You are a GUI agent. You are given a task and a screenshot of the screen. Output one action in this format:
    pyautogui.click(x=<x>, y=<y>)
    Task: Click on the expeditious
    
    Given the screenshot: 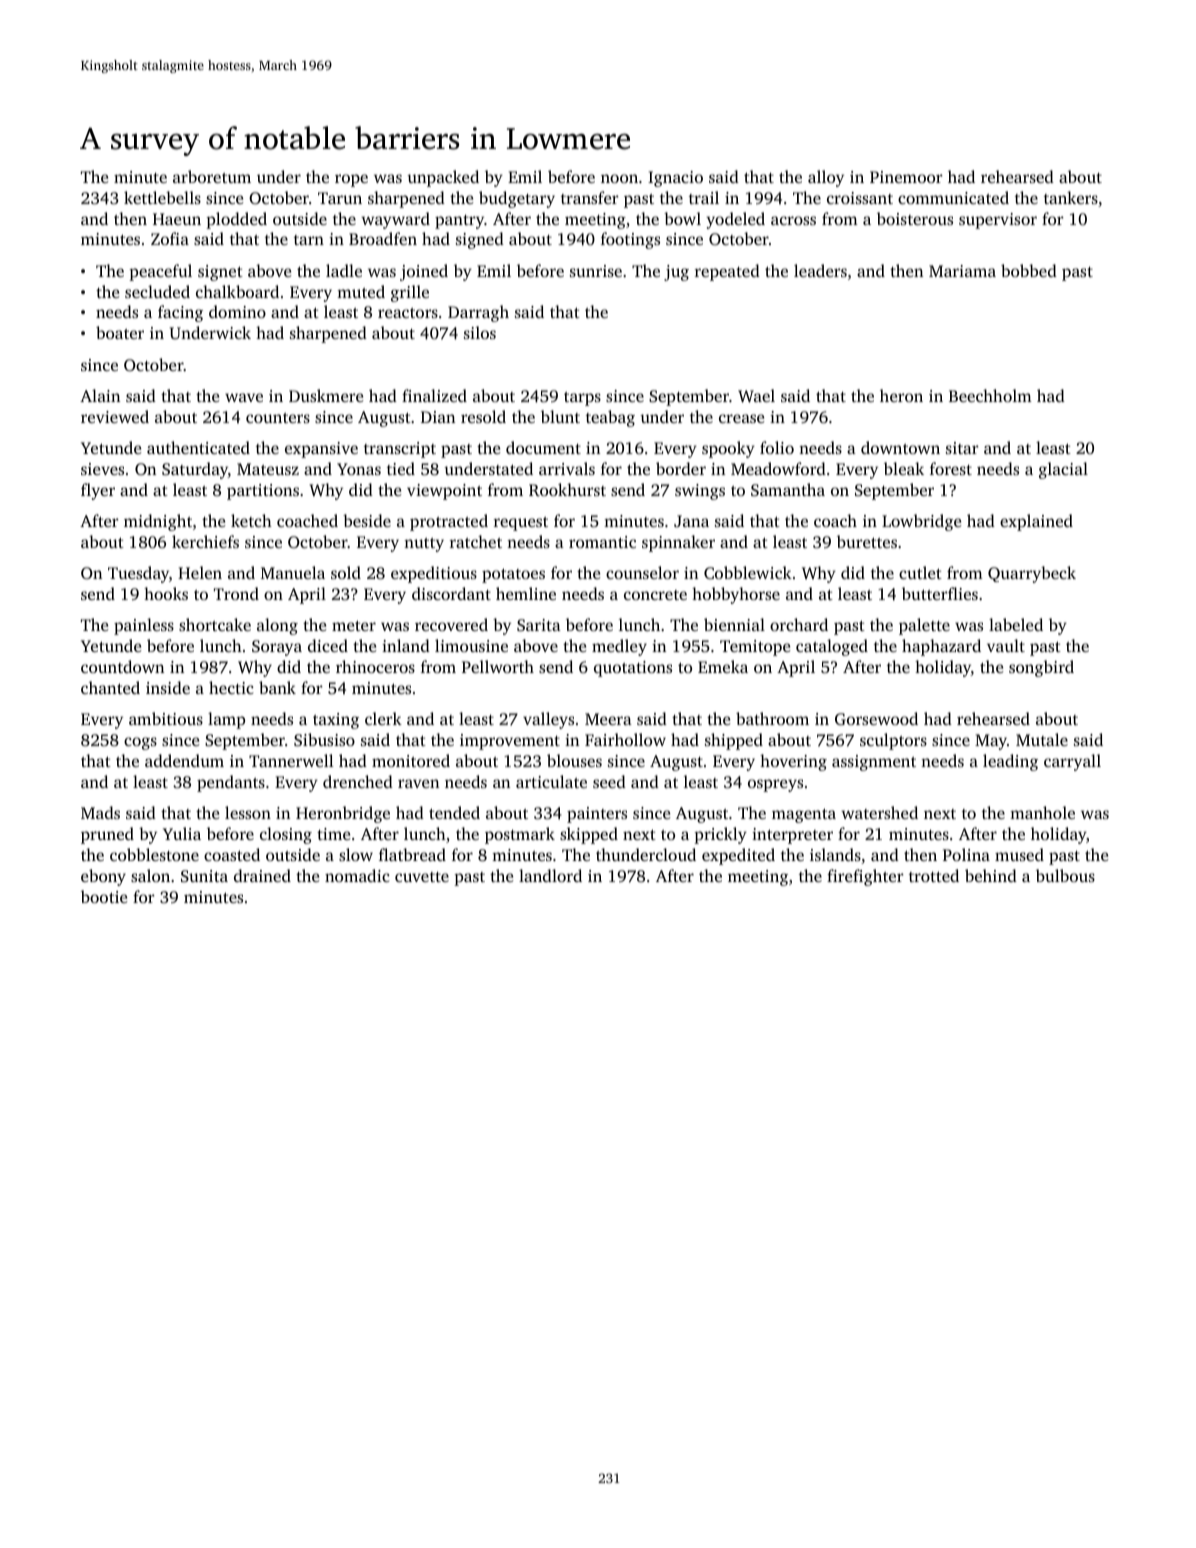 What is the action you would take?
    pyautogui.click(x=434, y=574)
